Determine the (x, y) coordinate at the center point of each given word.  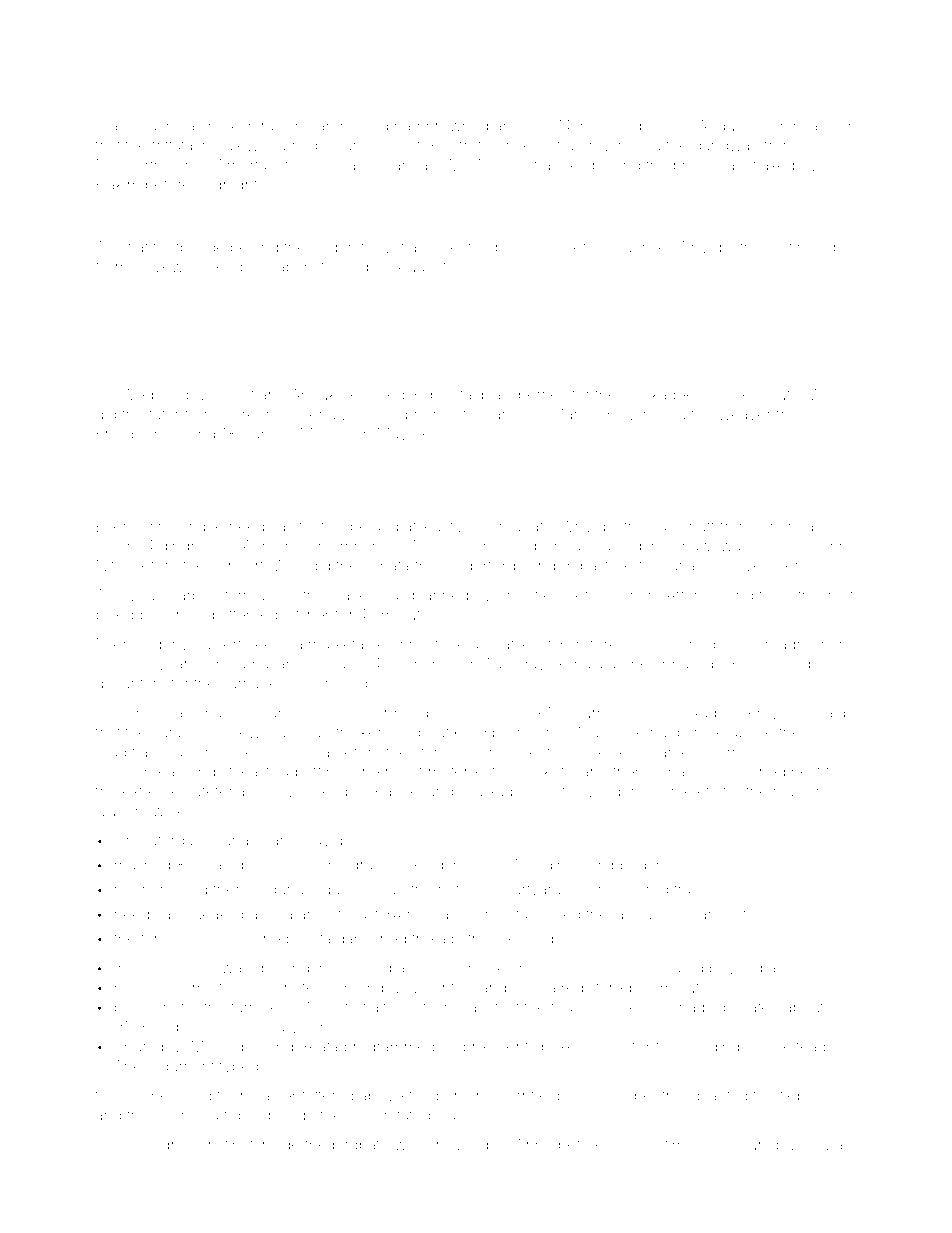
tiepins (802, 1097)
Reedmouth (758, 394)
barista (308, 939)
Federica (787, 126)
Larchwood (349, 126)
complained (744, 773)
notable (464, 889)
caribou (178, 733)
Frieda (534, 987)
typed (239, 1067)
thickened (370, 732)
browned (457, 126)
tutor (164, 415)
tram (689, 889)
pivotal (453, 396)
